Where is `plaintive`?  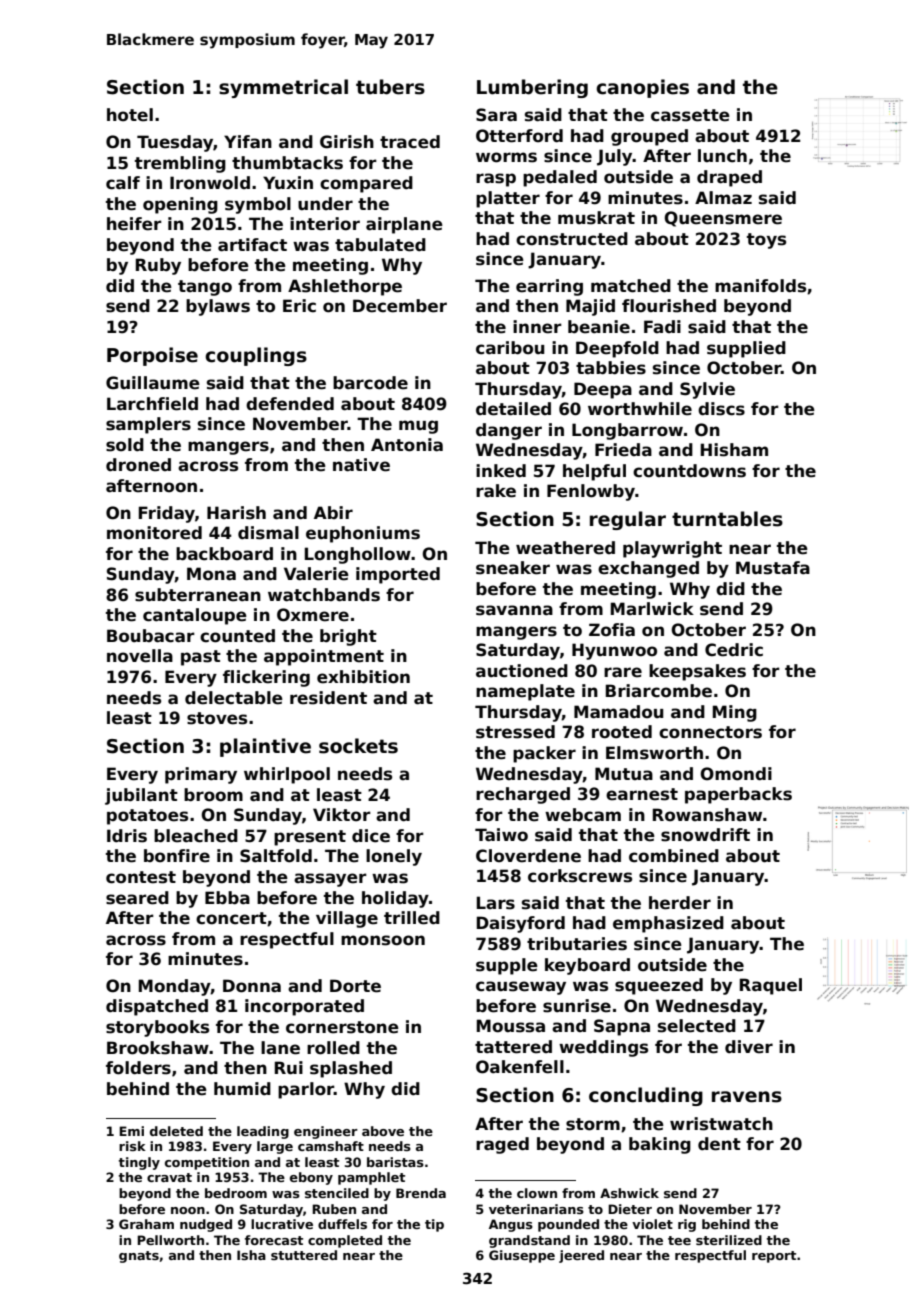 plaintive is located at coordinates (265, 747).
